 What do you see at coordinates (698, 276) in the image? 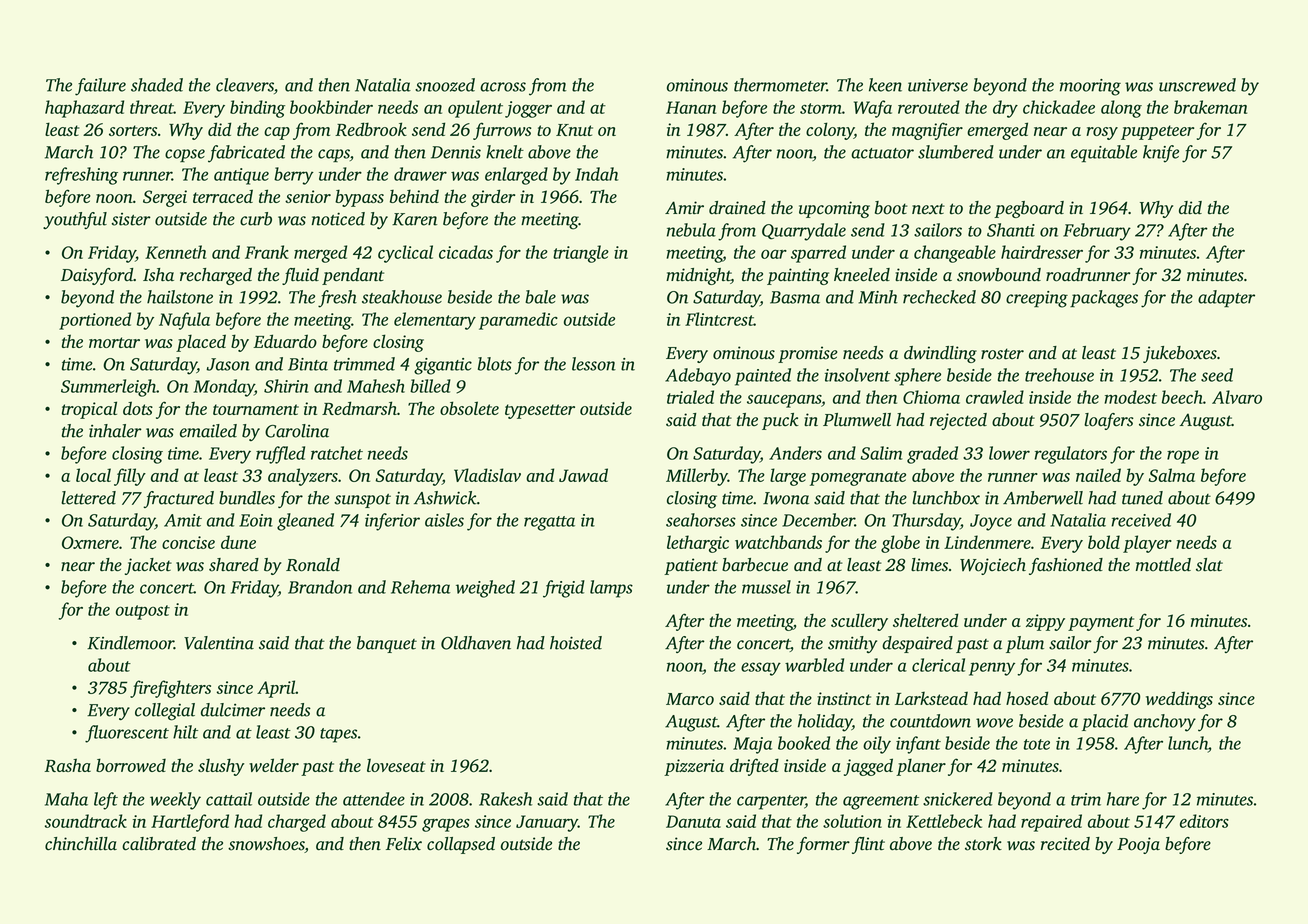
I see `midnight` at bounding box center [698, 276].
